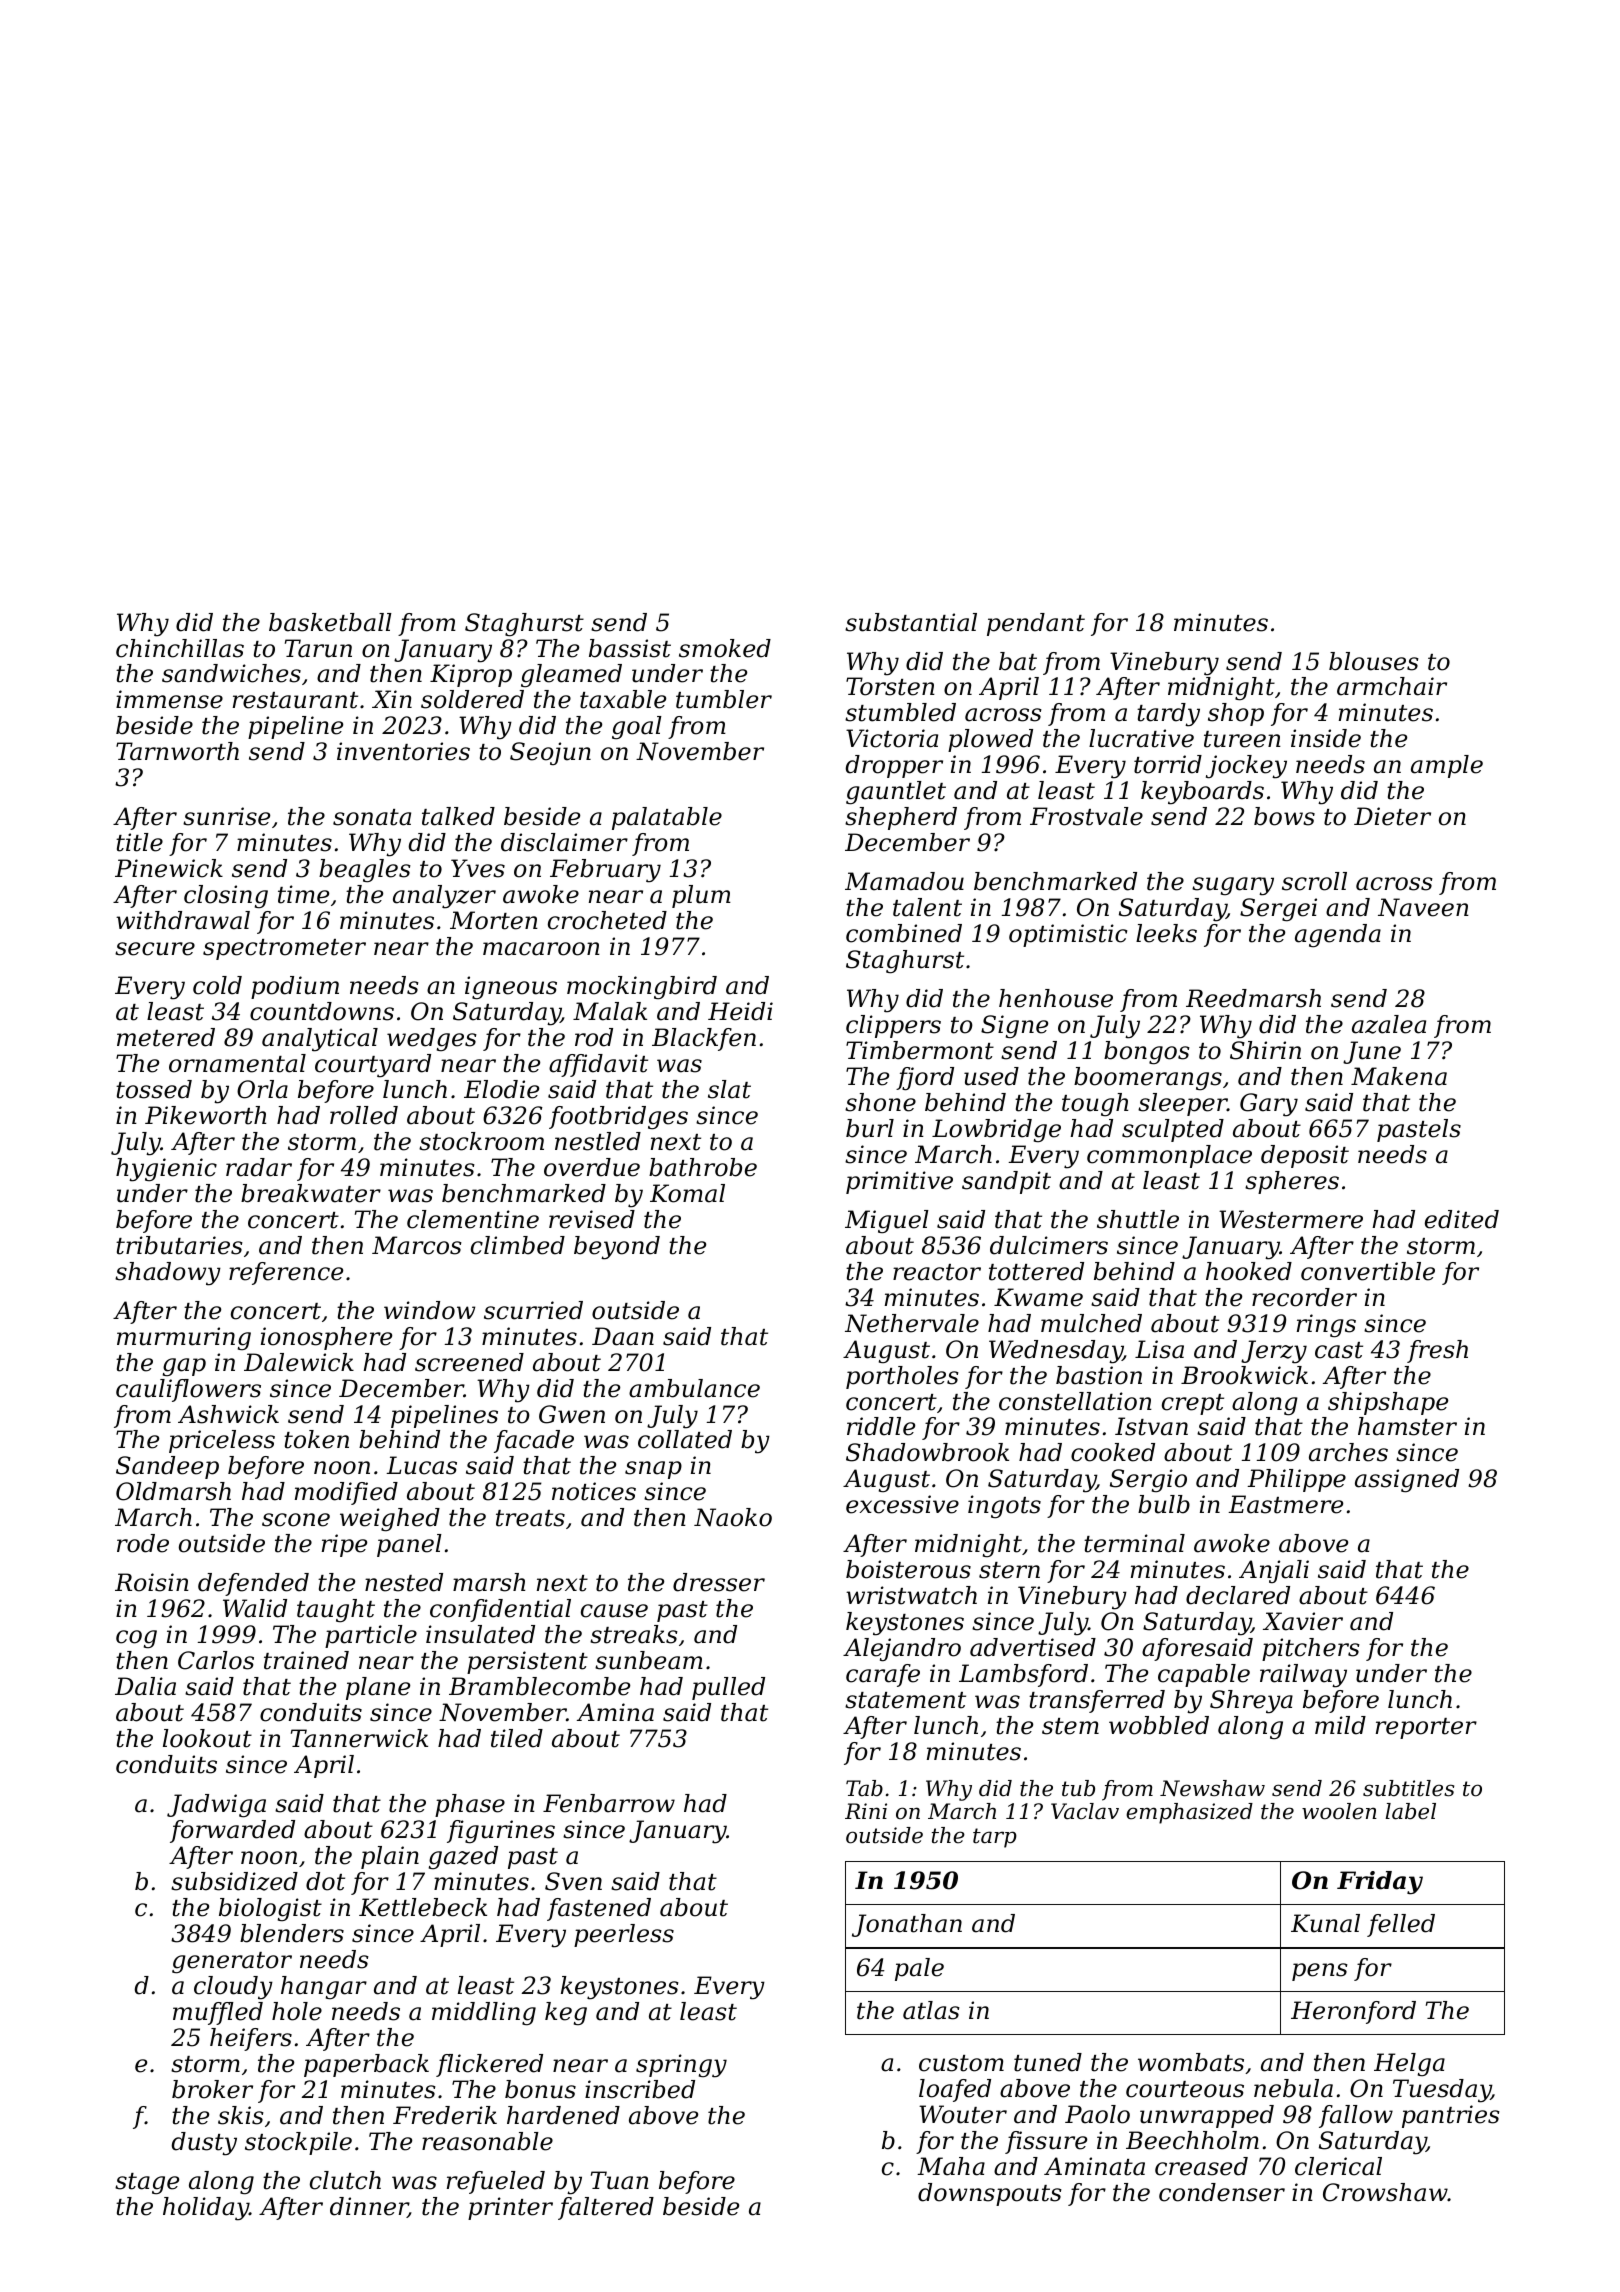 Image resolution: width=1620 pixels, height=2292 pixels. I want to click on Xin, so click(392, 699).
